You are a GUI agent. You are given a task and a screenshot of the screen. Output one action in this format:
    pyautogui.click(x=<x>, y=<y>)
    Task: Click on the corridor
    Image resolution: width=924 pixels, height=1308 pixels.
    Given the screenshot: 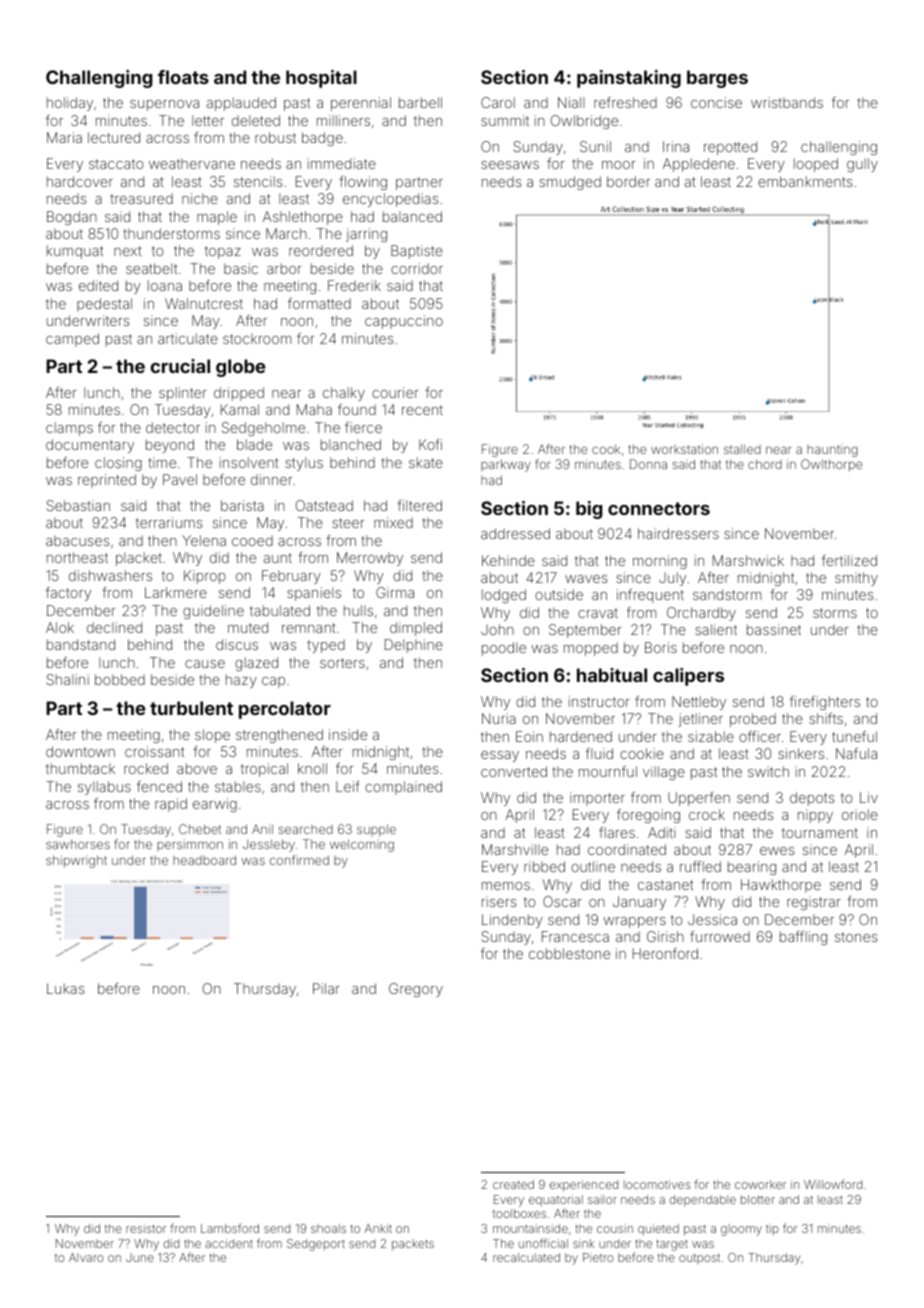 What is the action you would take?
    pyautogui.click(x=417, y=268)
